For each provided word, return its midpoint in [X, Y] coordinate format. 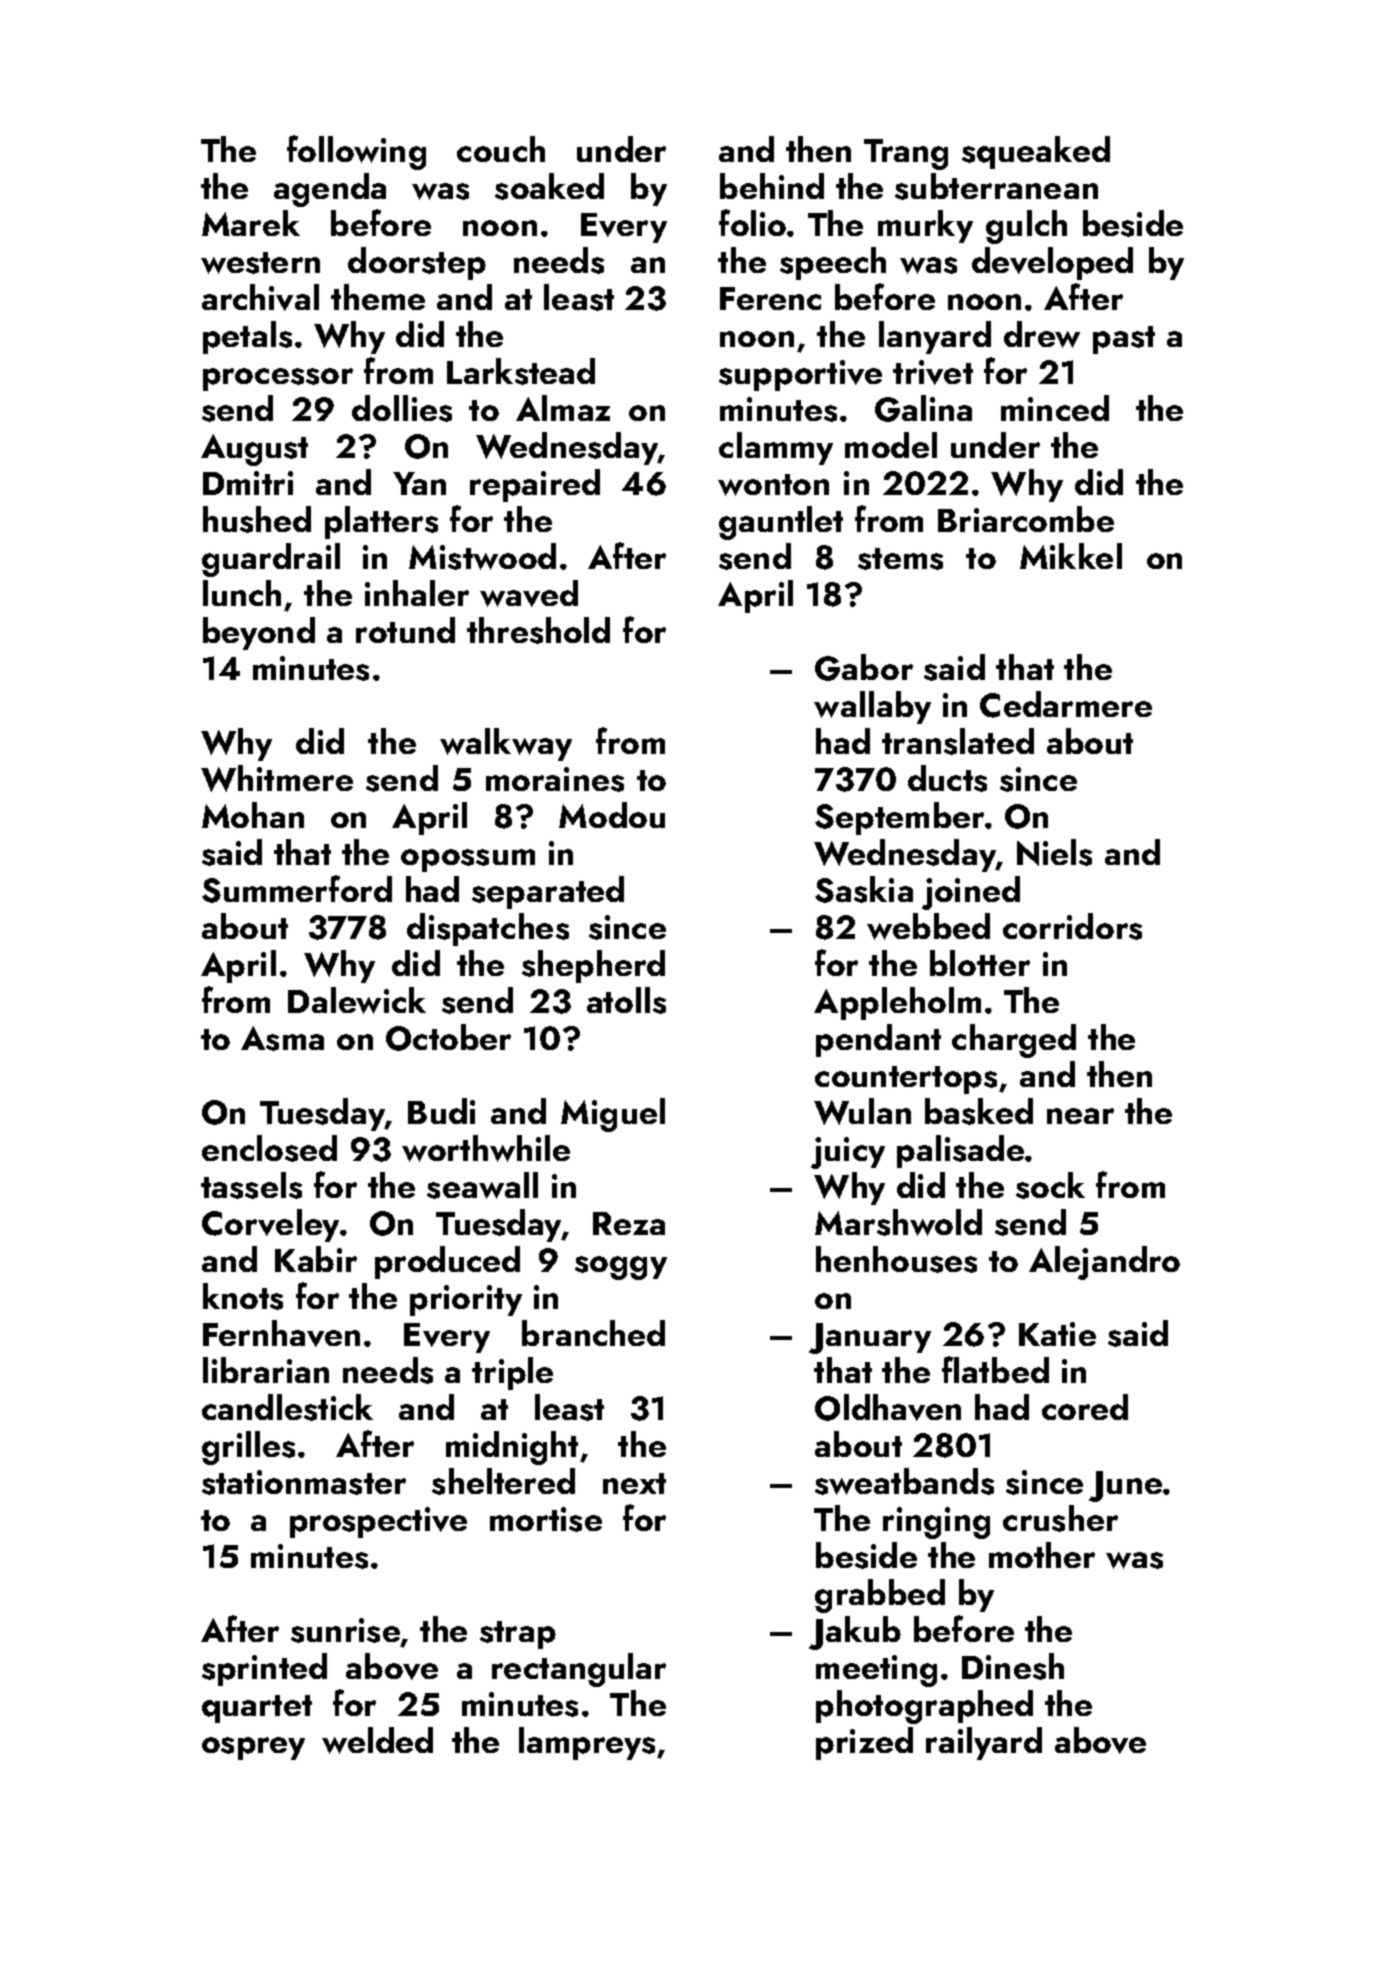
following [356, 152]
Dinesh [1013, 1666]
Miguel [613, 1115]
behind [772, 186]
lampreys [587, 1743]
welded [377, 1740]
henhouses [896, 1259]
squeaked [1036, 152]
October [448, 1037]
